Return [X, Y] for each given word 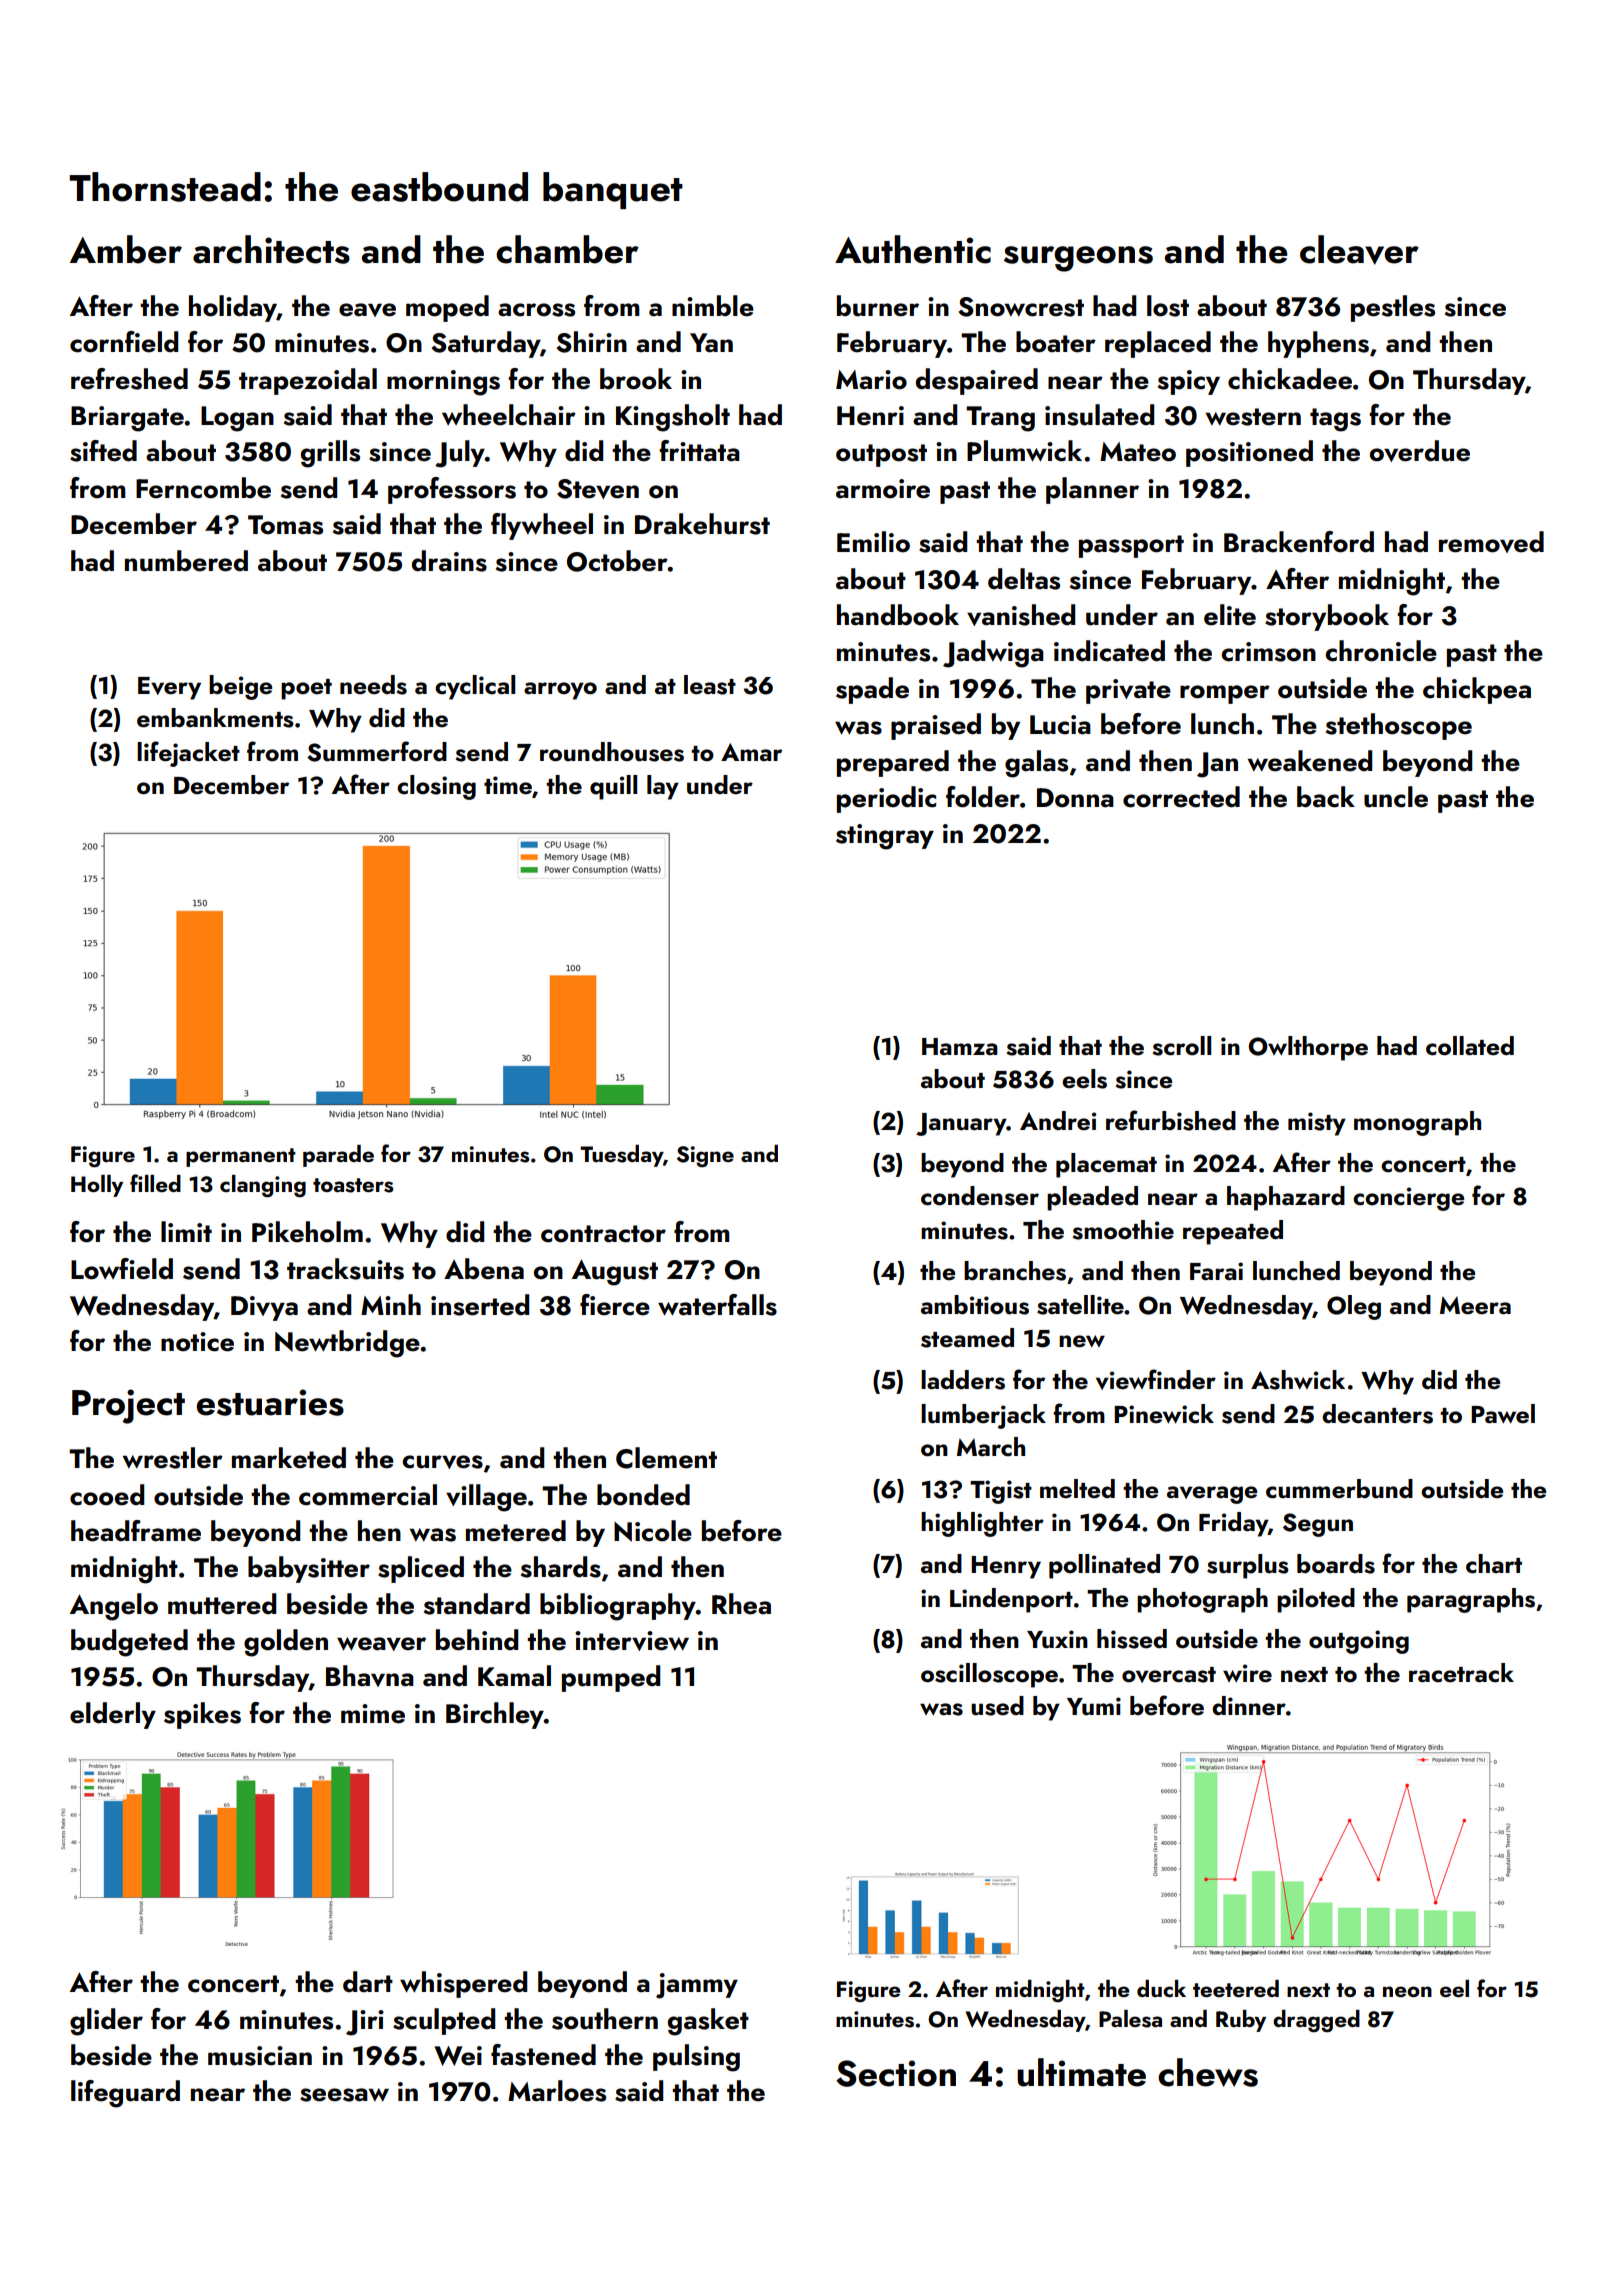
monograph [1417, 1123]
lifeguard [125, 2094]
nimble [713, 306]
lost [1168, 306]
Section [896, 2073]
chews [1208, 2072]
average [1212, 1495]
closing [436, 787]
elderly [113, 1715]
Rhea [741, 1604]
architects [271, 249]
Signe [705, 1157]
